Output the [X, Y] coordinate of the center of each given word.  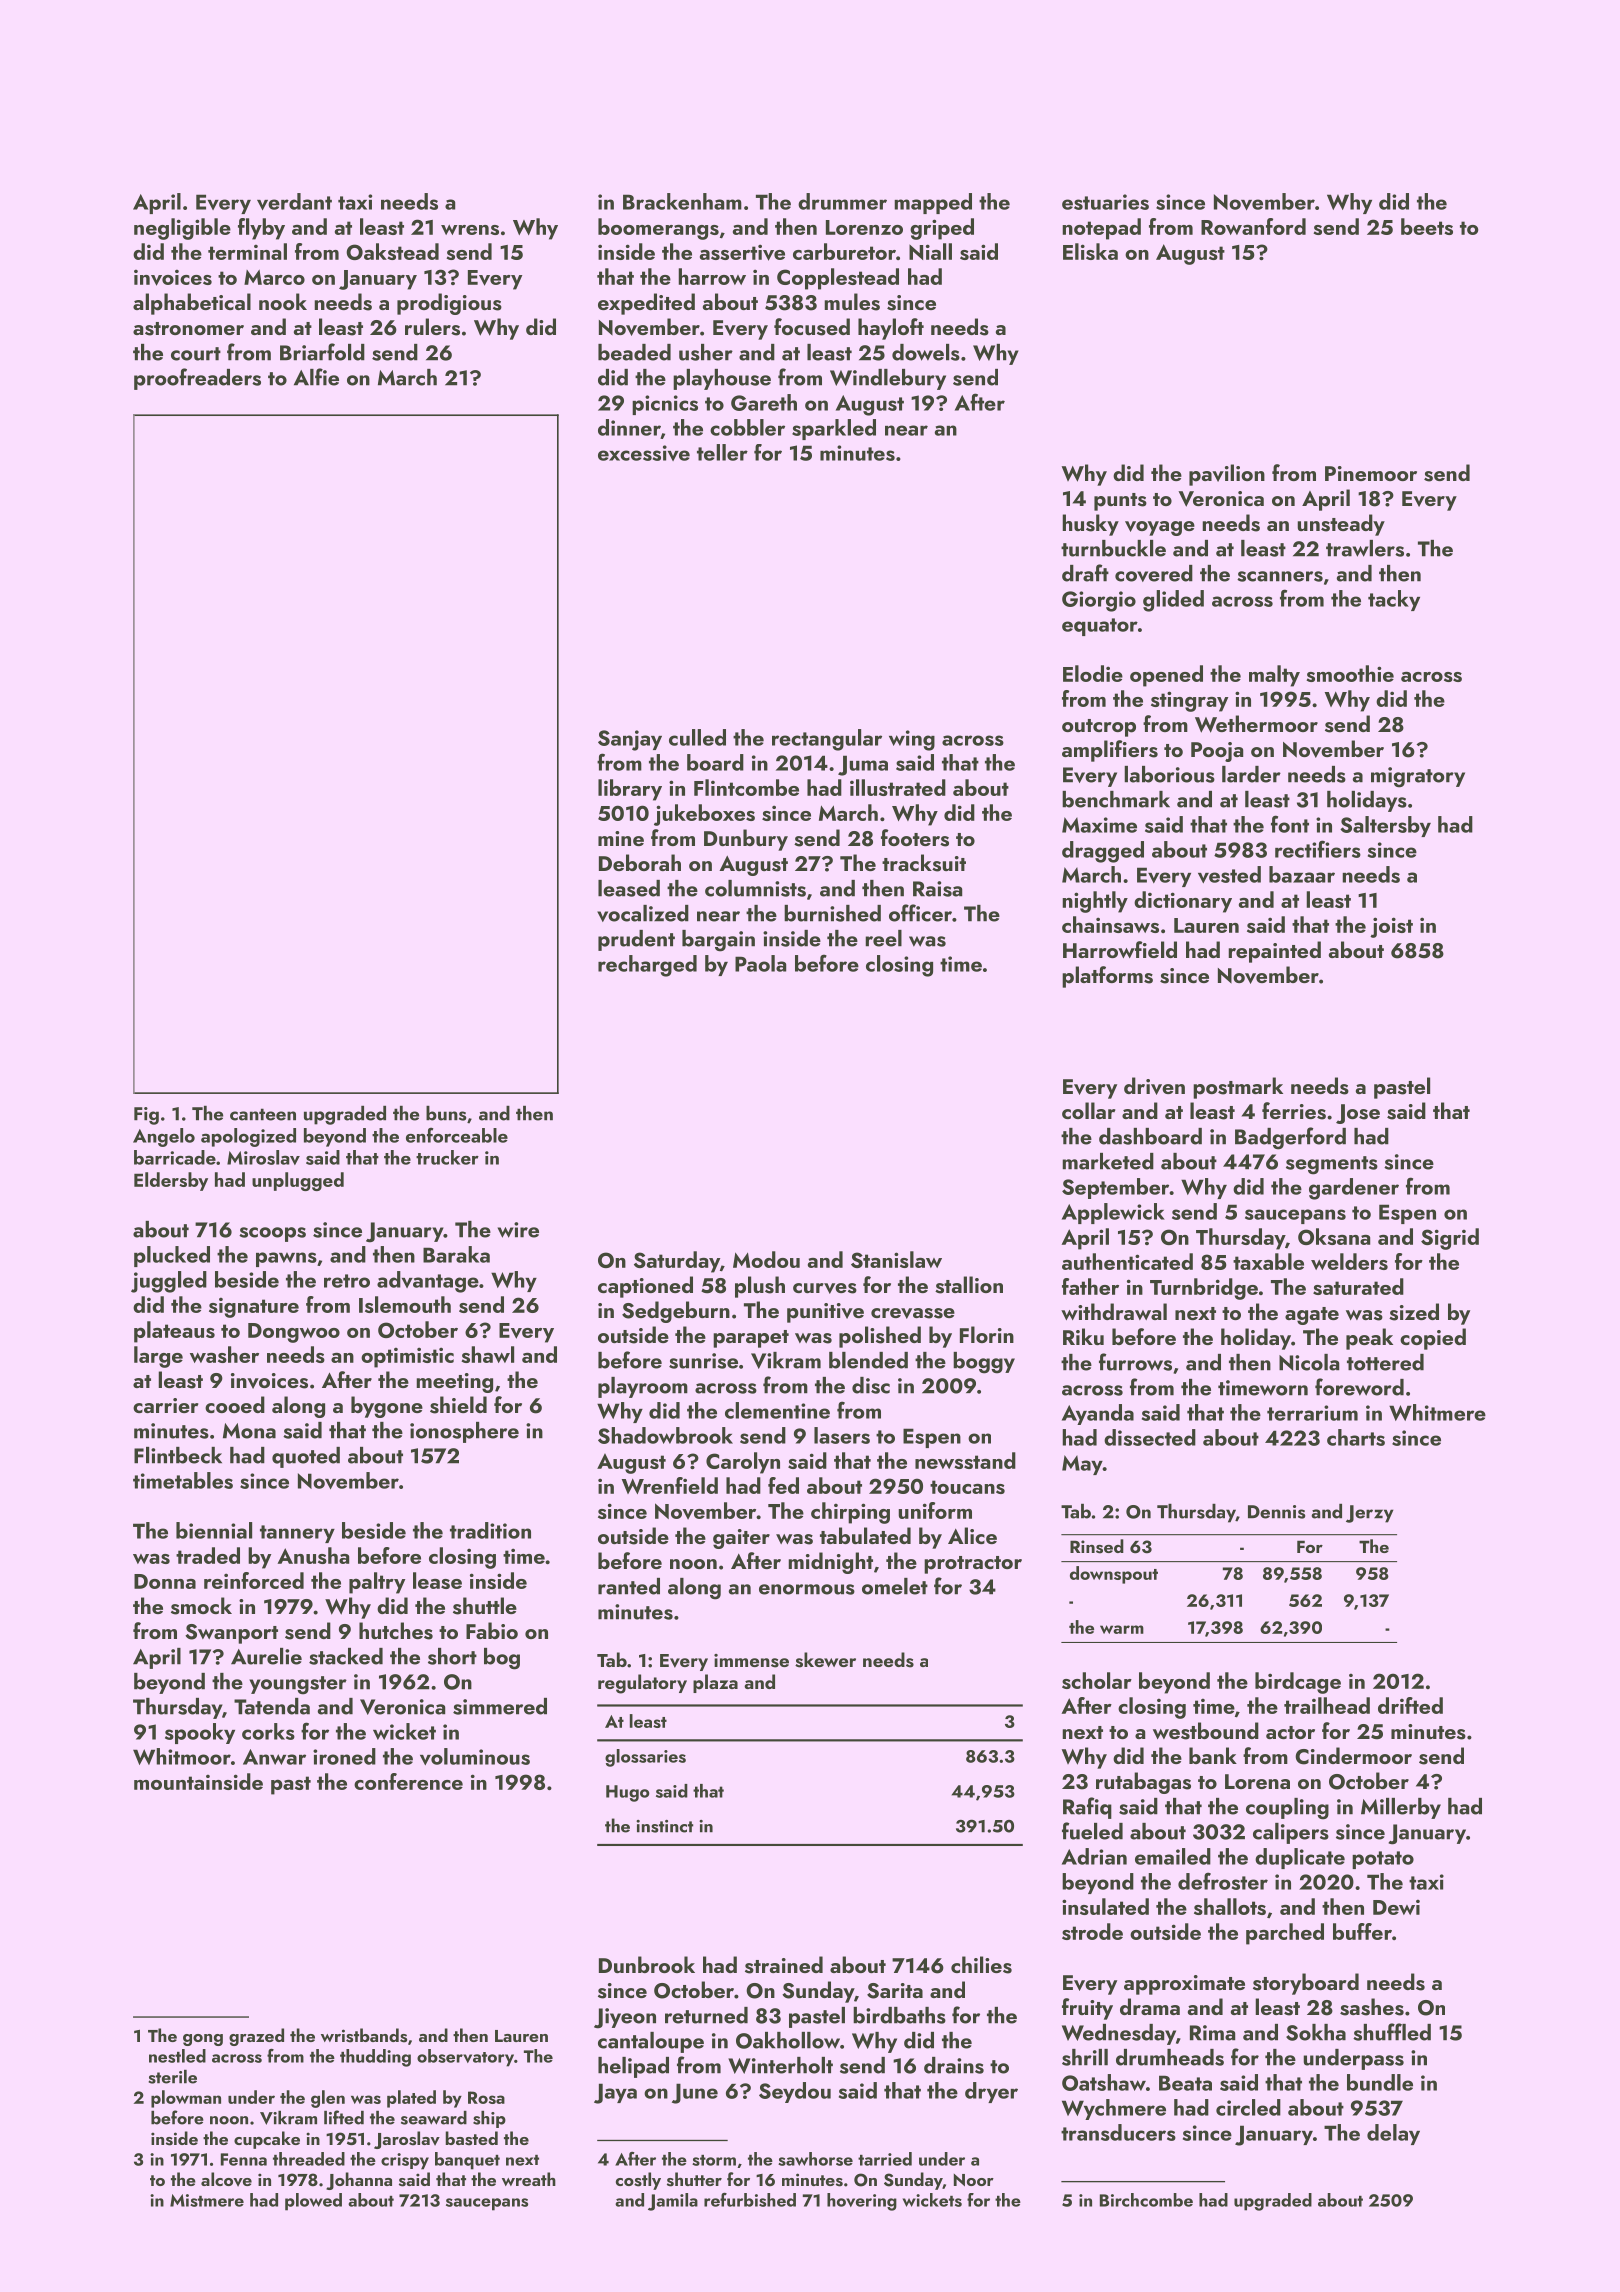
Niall [930, 251]
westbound [1206, 1731]
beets [1427, 226]
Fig [146, 1116]
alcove [226, 2179]
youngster [298, 1685]
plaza [715, 1683]
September [1116, 1188]
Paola [760, 963]
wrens [470, 230]
